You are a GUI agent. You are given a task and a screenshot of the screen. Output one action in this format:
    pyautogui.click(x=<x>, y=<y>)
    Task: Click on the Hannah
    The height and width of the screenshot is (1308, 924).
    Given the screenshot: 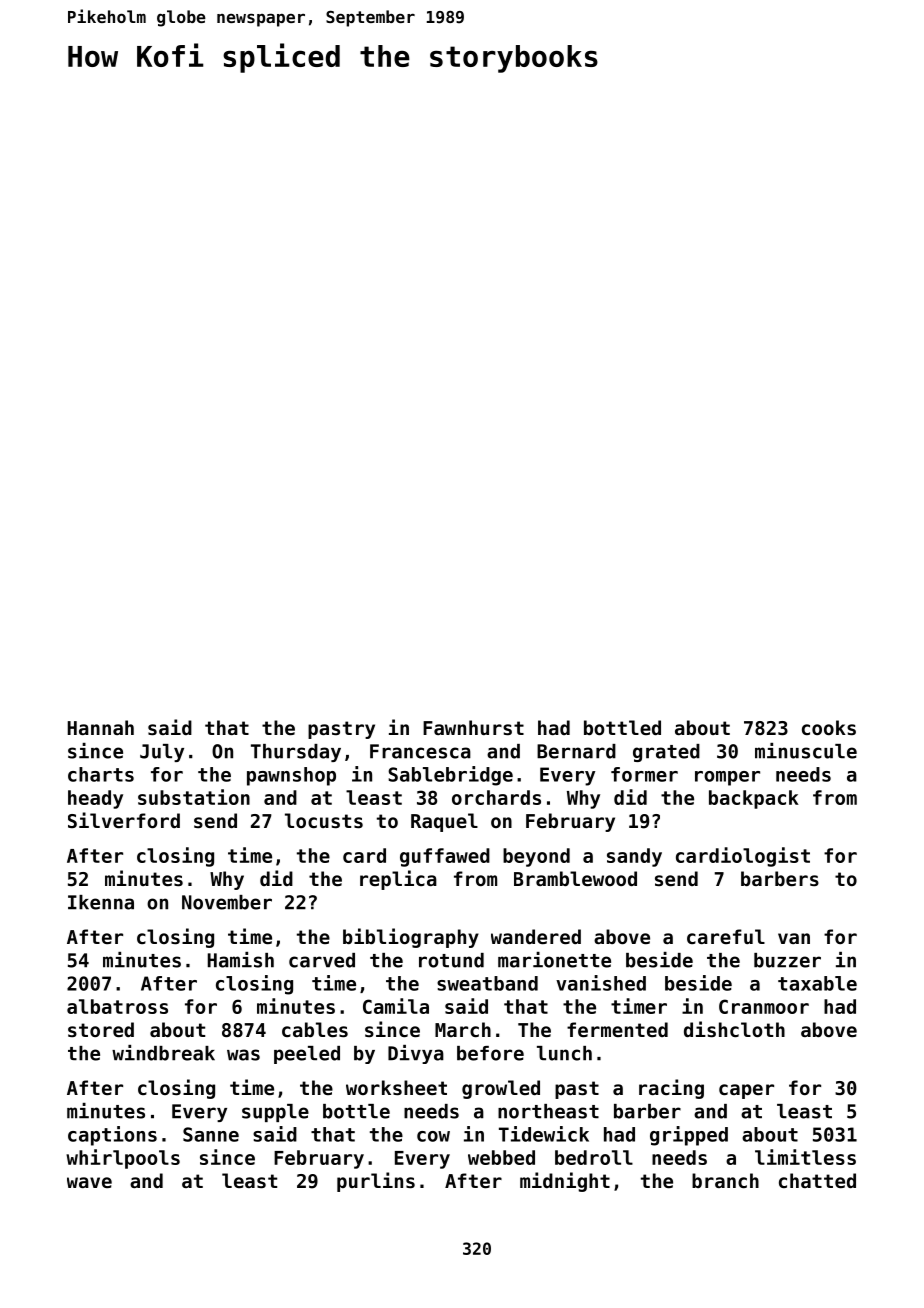 What is the action you would take?
    pyautogui.click(x=101, y=727)
